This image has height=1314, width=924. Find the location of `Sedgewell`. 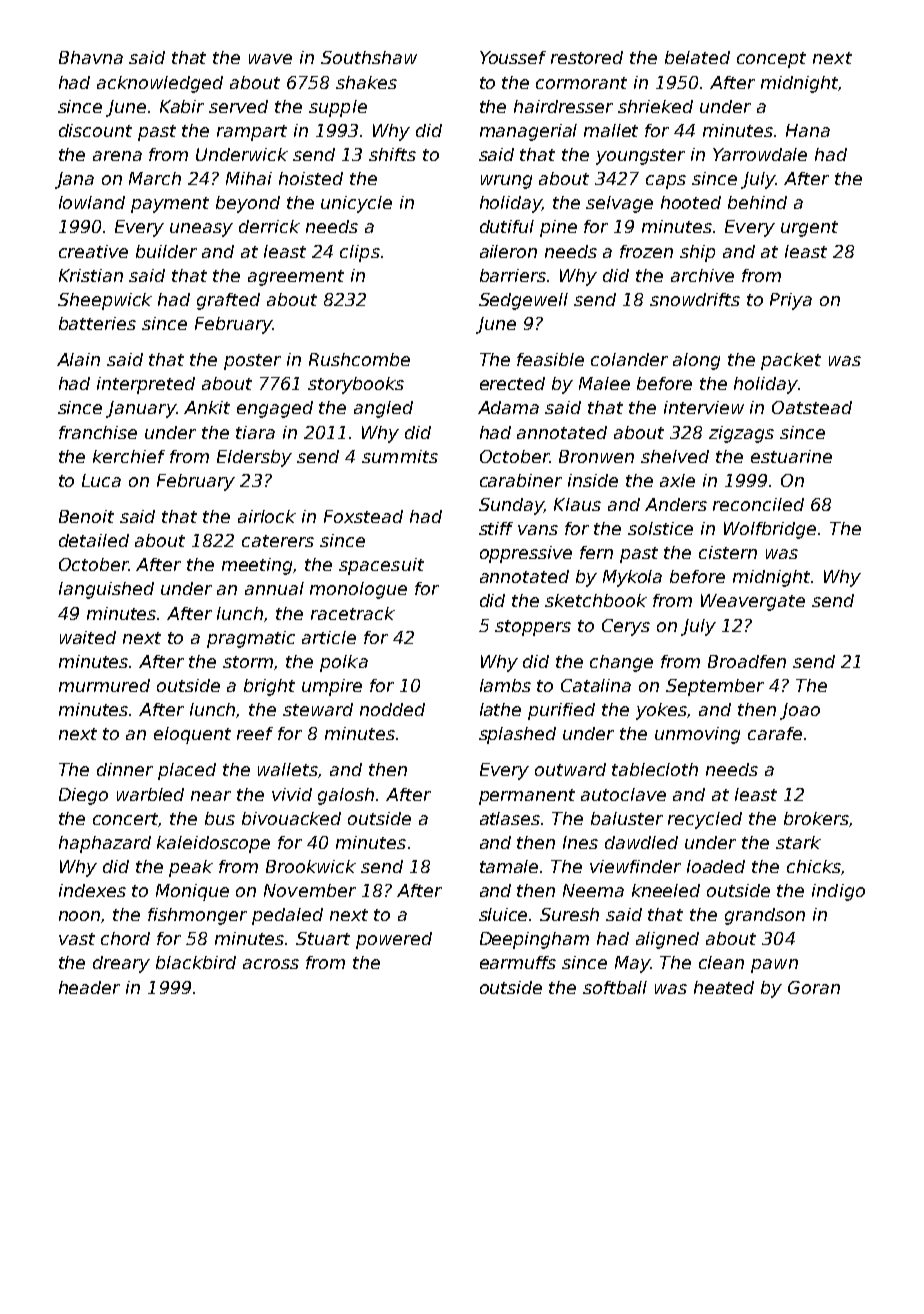

Sedgewell is located at coordinates (523, 301).
